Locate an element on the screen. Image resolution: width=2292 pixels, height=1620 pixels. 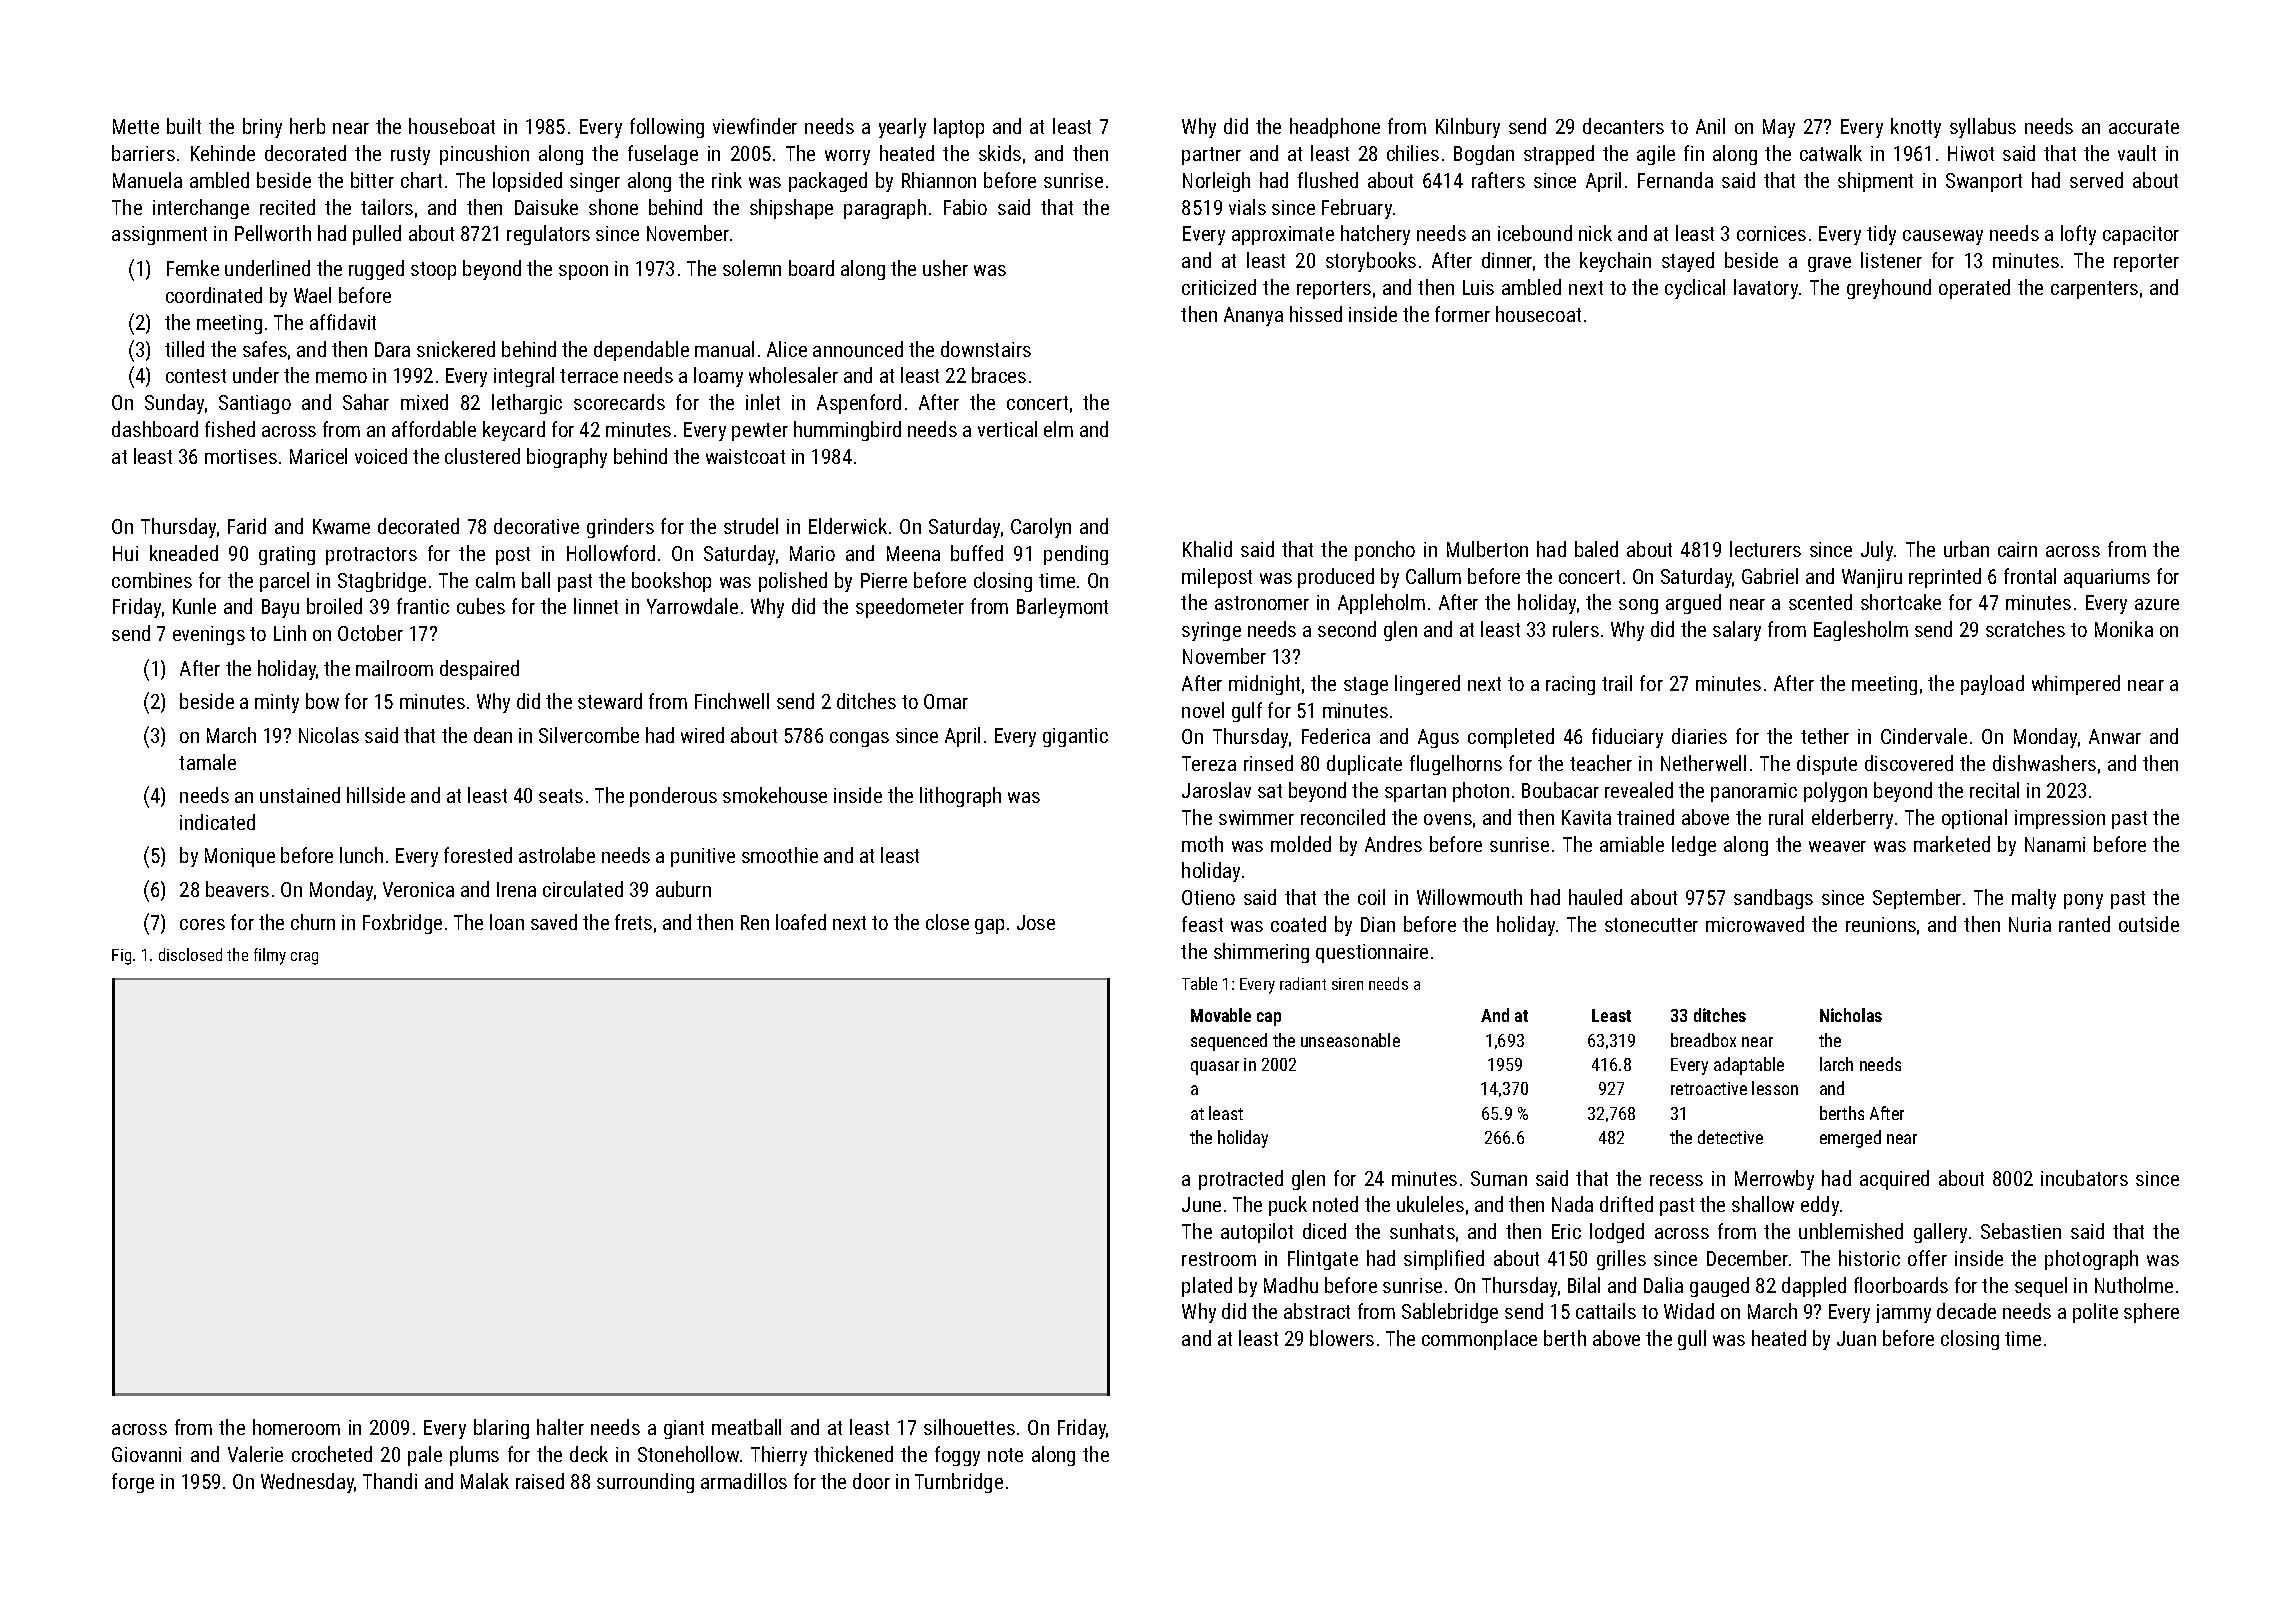
ranted is located at coordinates (2084, 924).
